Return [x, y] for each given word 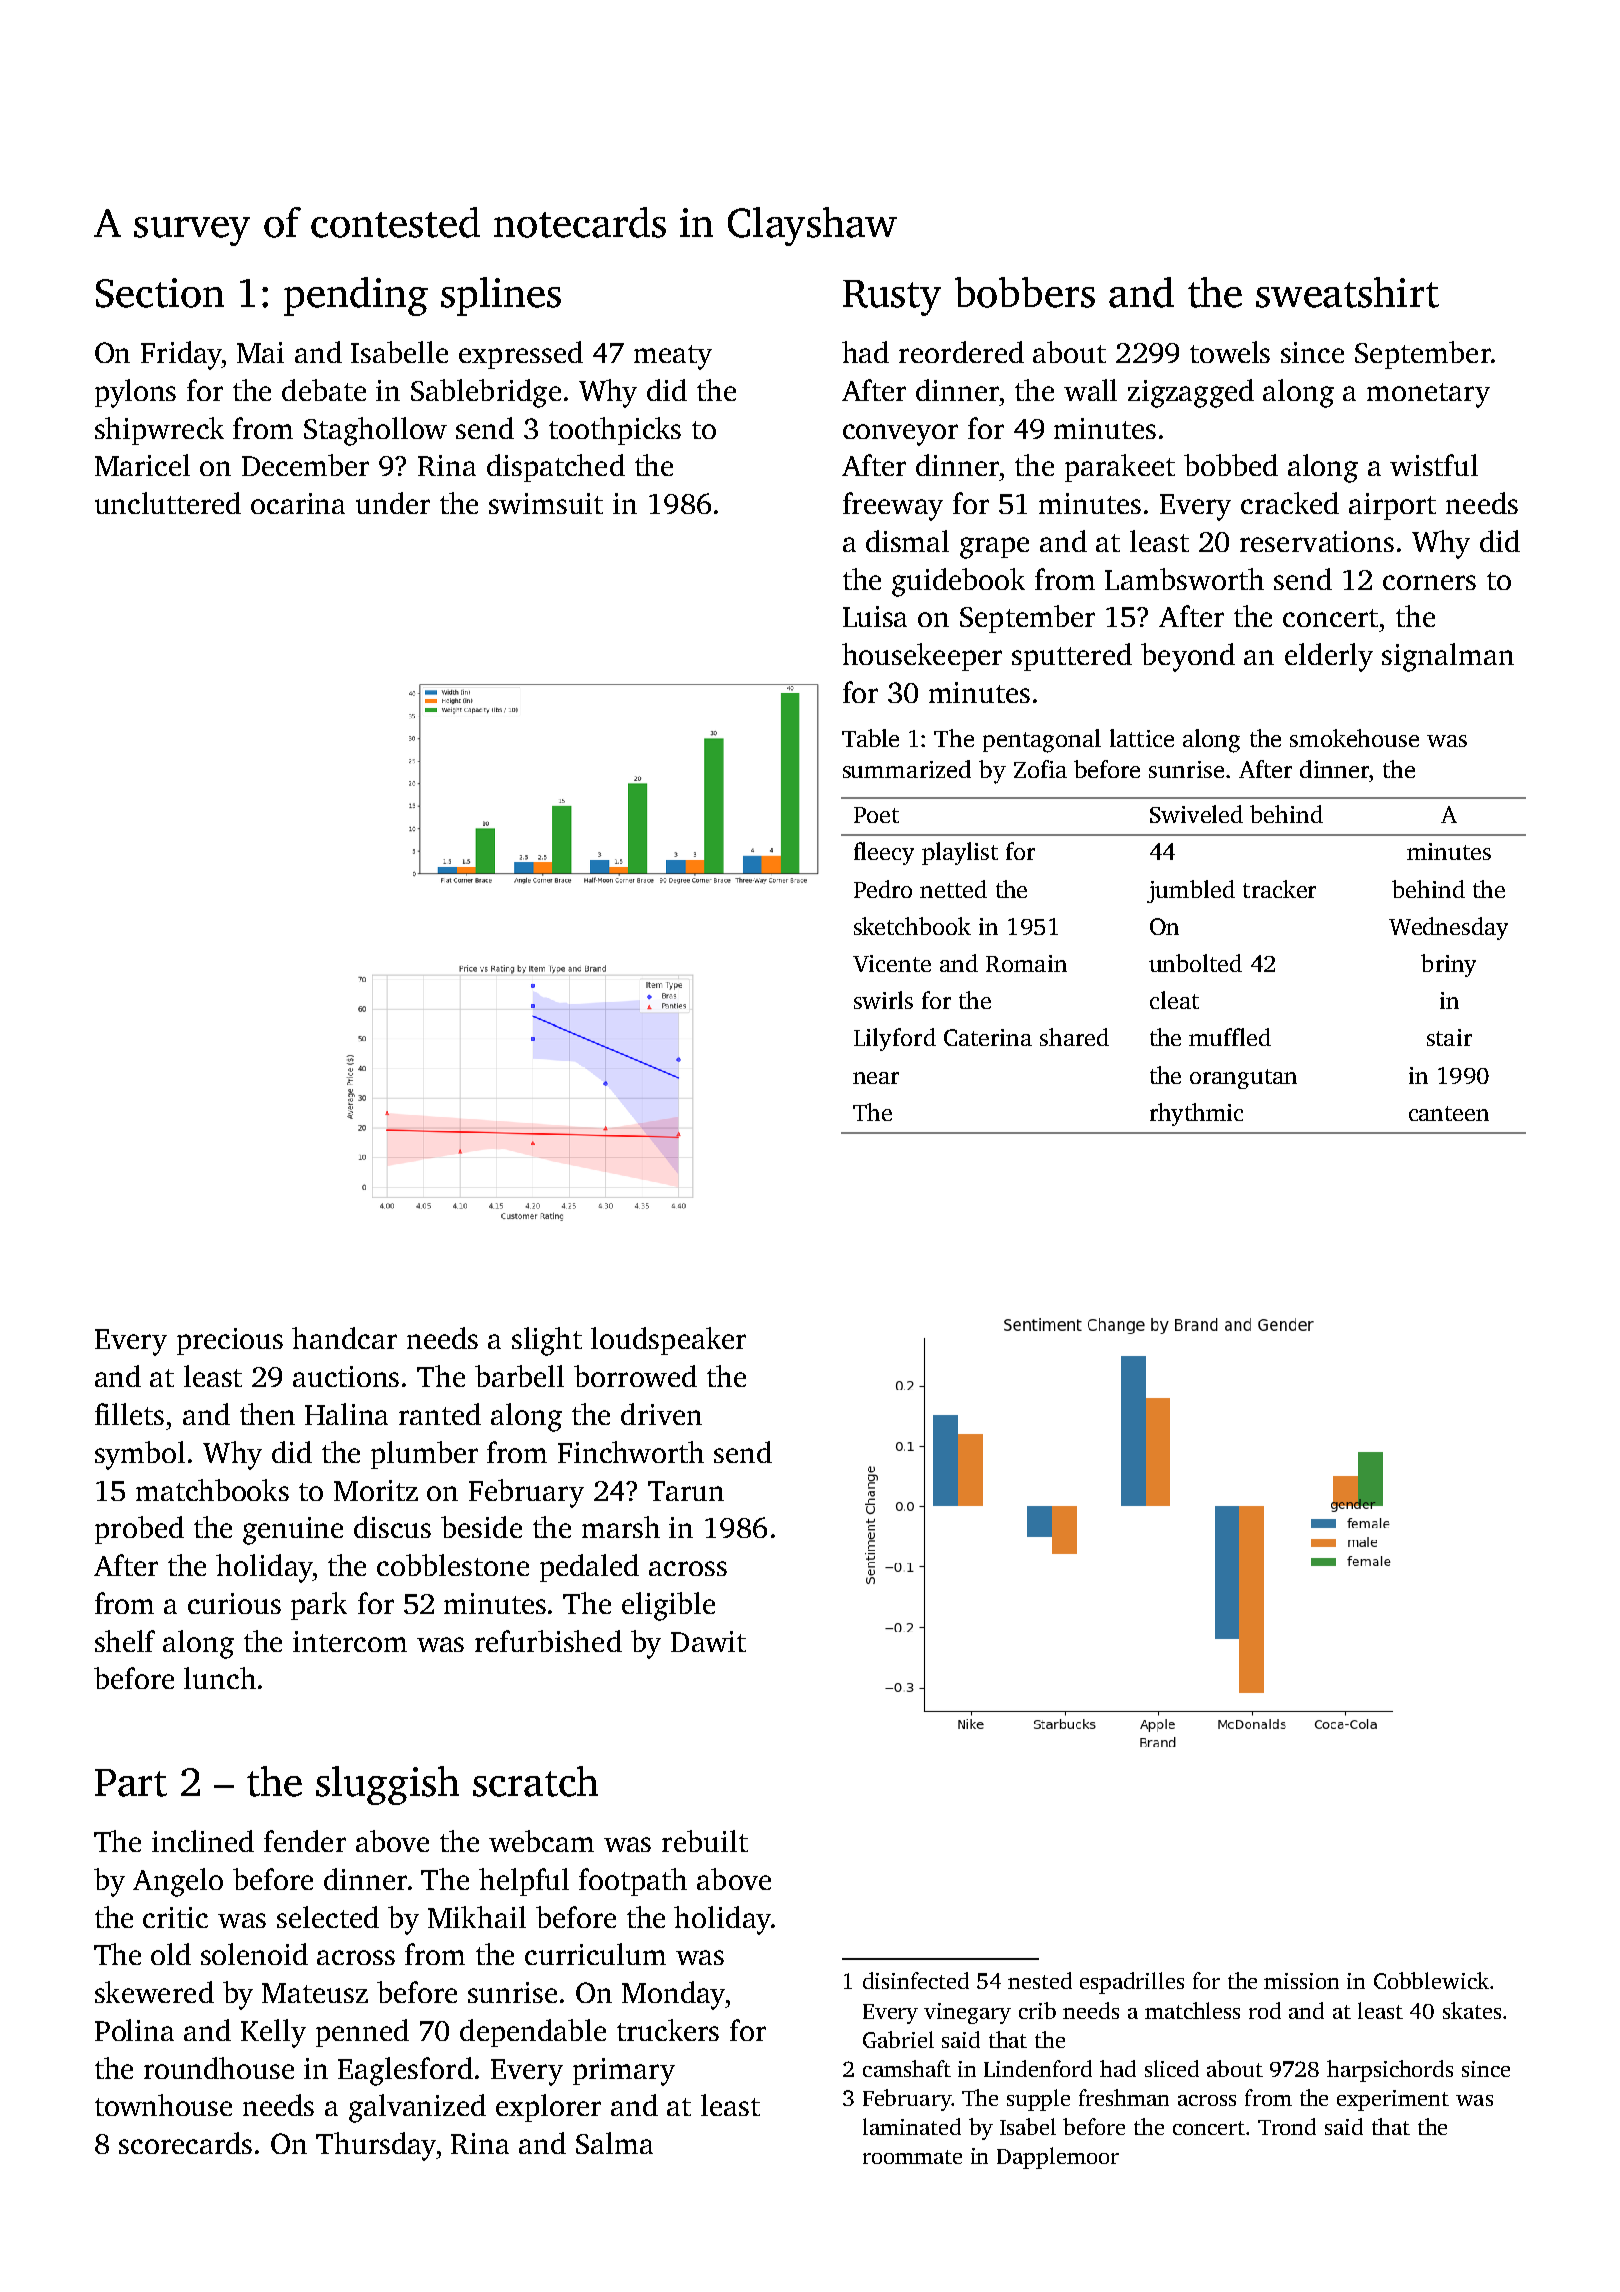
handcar [344, 1338]
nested [1040, 1980]
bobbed [1231, 465]
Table [870, 738]
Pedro [883, 889]
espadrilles [1132, 1983]
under [393, 503]
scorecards [185, 2143]
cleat [1174, 1000]
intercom [350, 1641]
